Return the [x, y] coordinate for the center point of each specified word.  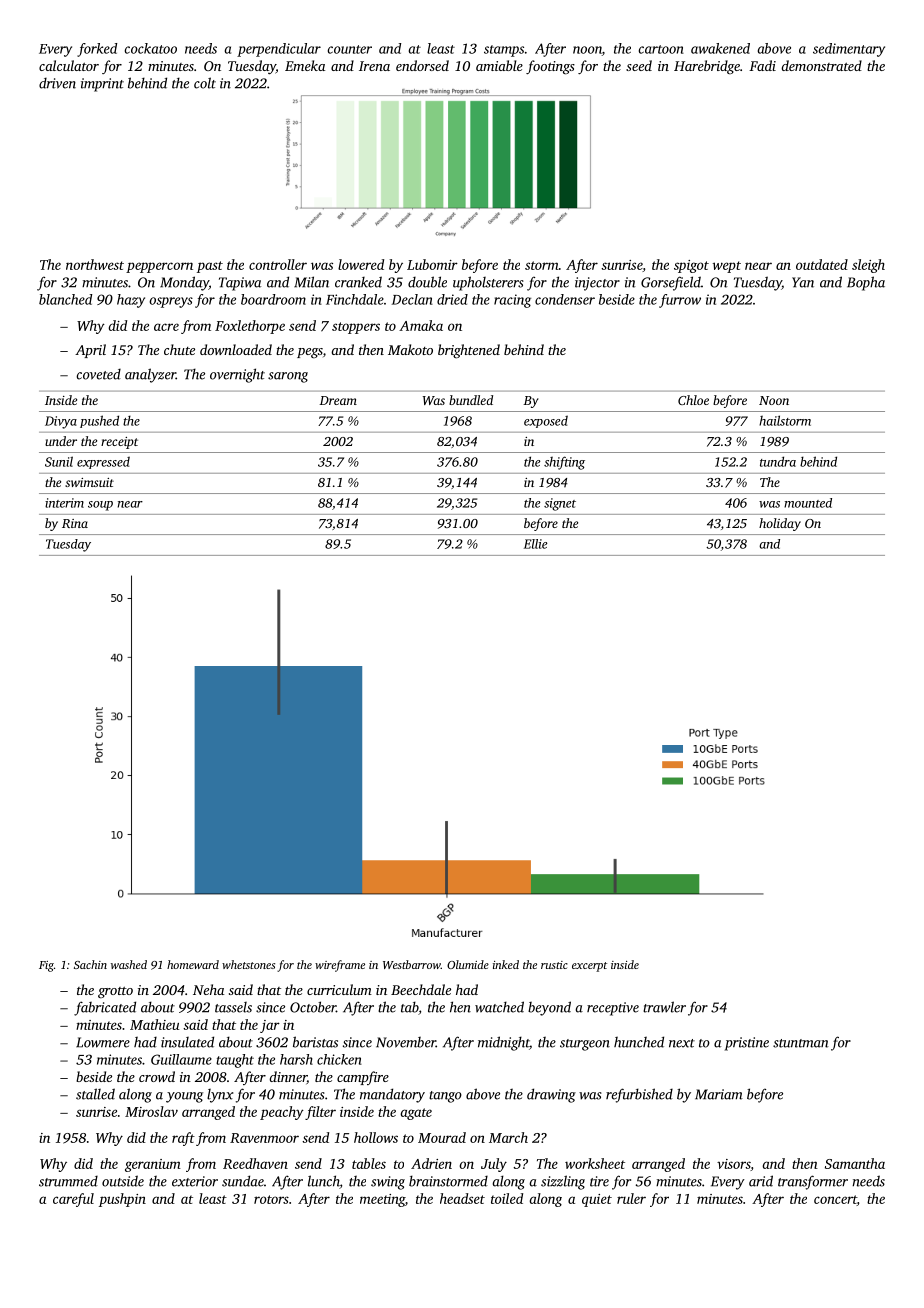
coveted [98, 374]
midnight [503, 1043]
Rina [75, 523]
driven [57, 83]
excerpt [589, 967]
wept [727, 267]
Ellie [535, 544]
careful [73, 1200]
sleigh [868, 266]
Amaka [421, 325]
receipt [119, 443]
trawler [664, 1007]
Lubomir [432, 264]
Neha [208, 989]
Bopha [866, 283]
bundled [471, 400]
